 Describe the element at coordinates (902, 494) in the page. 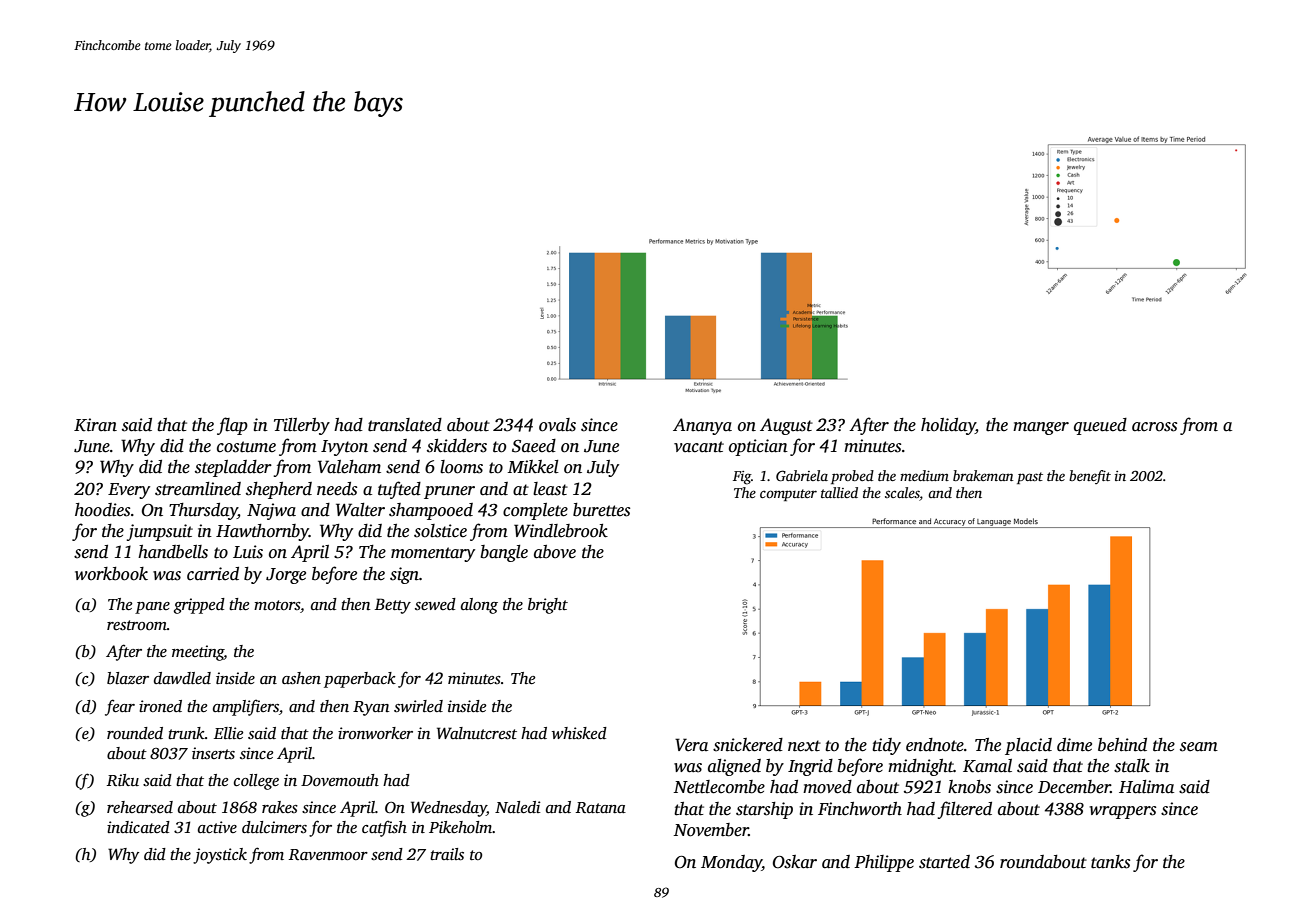

I see `scales` at that location.
